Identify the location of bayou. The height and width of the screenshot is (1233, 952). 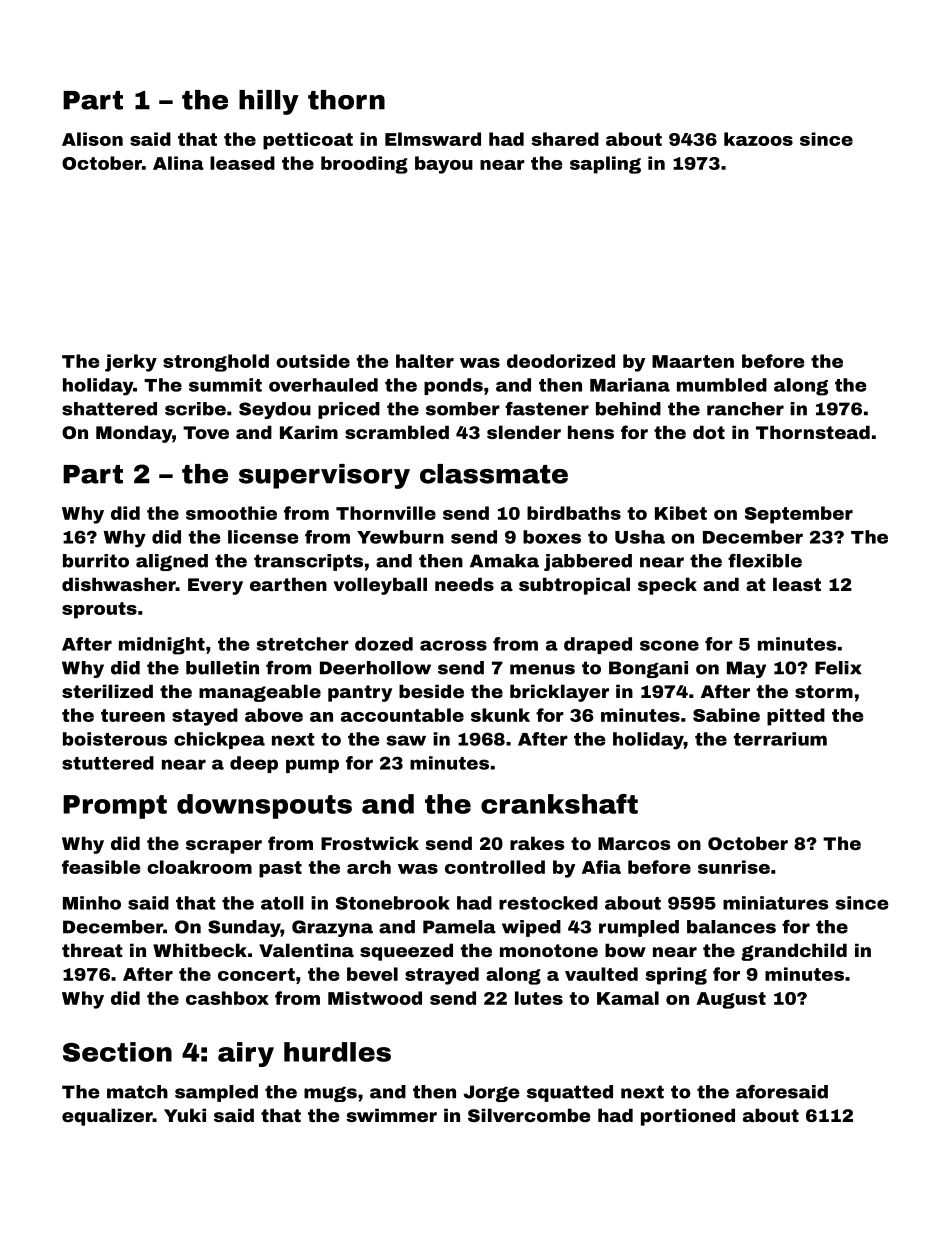
(444, 165).
